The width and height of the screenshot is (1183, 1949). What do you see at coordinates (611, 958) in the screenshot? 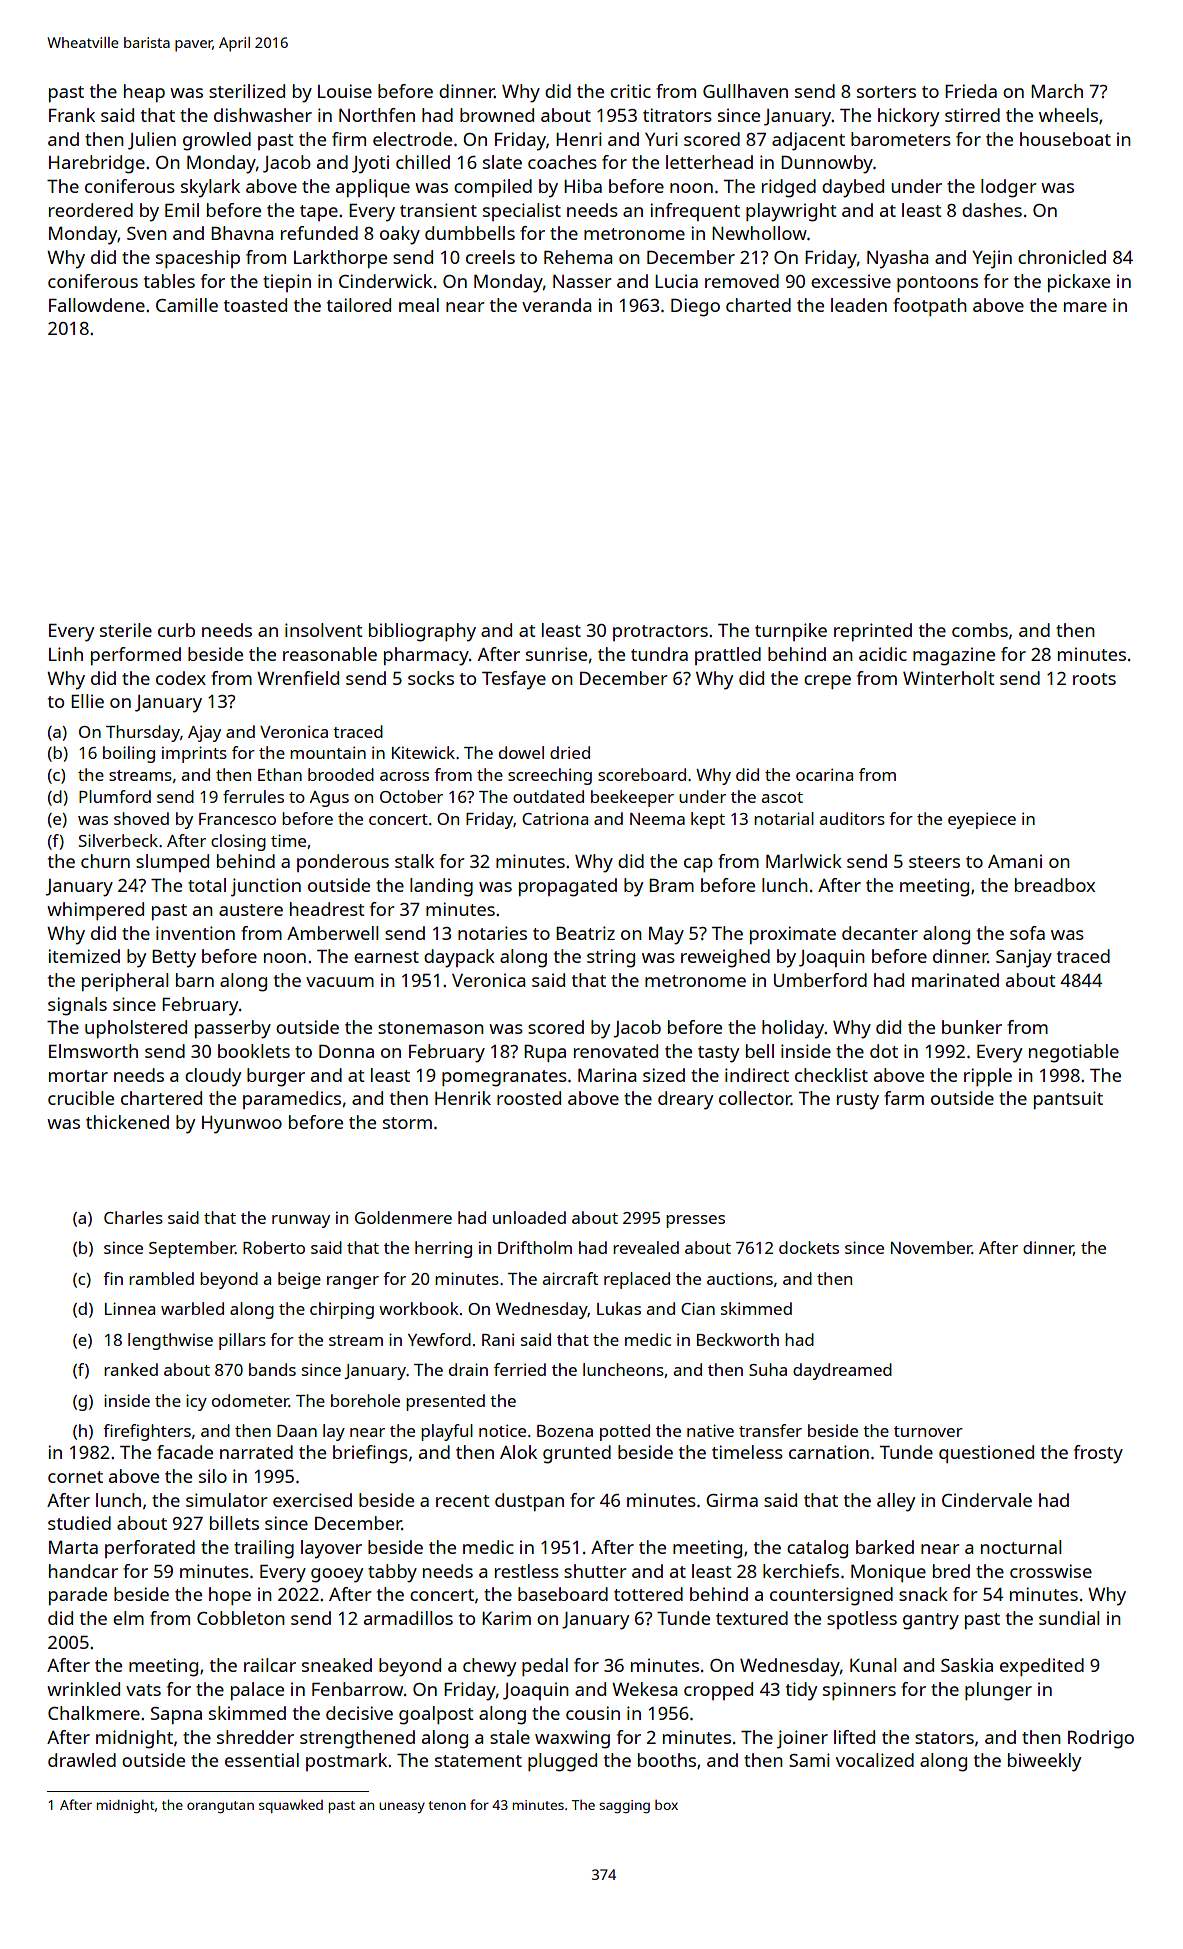
I see `string` at bounding box center [611, 958].
